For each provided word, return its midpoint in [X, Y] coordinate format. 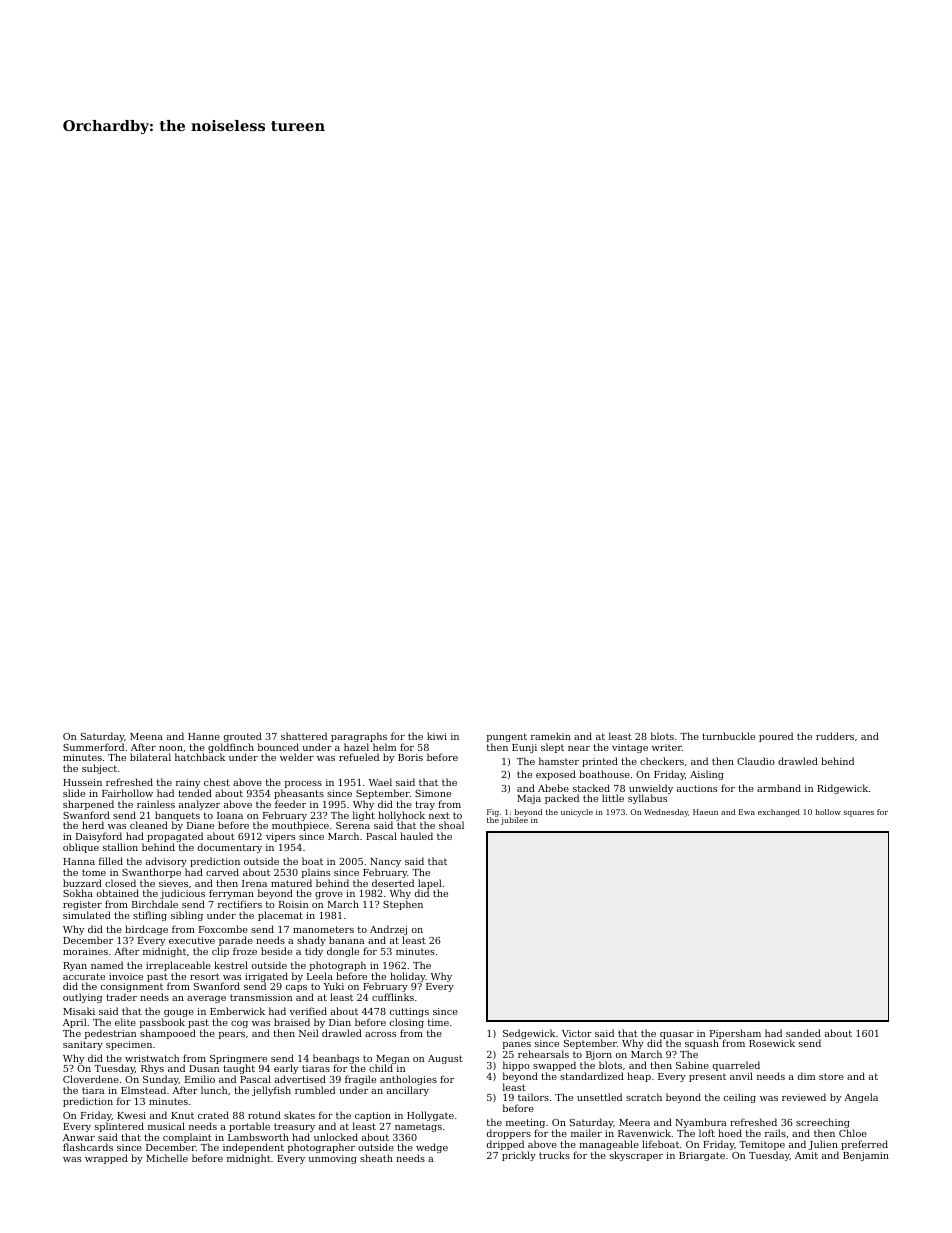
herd [93, 825]
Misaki [79, 1011]
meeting [525, 1124]
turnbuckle [728, 736]
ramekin [551, 736]
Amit [806, 1155]
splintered [119, 1127]
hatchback [200, 757]
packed [562, 799]
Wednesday [666, 813]
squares [858, 814]
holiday [408, 977]
